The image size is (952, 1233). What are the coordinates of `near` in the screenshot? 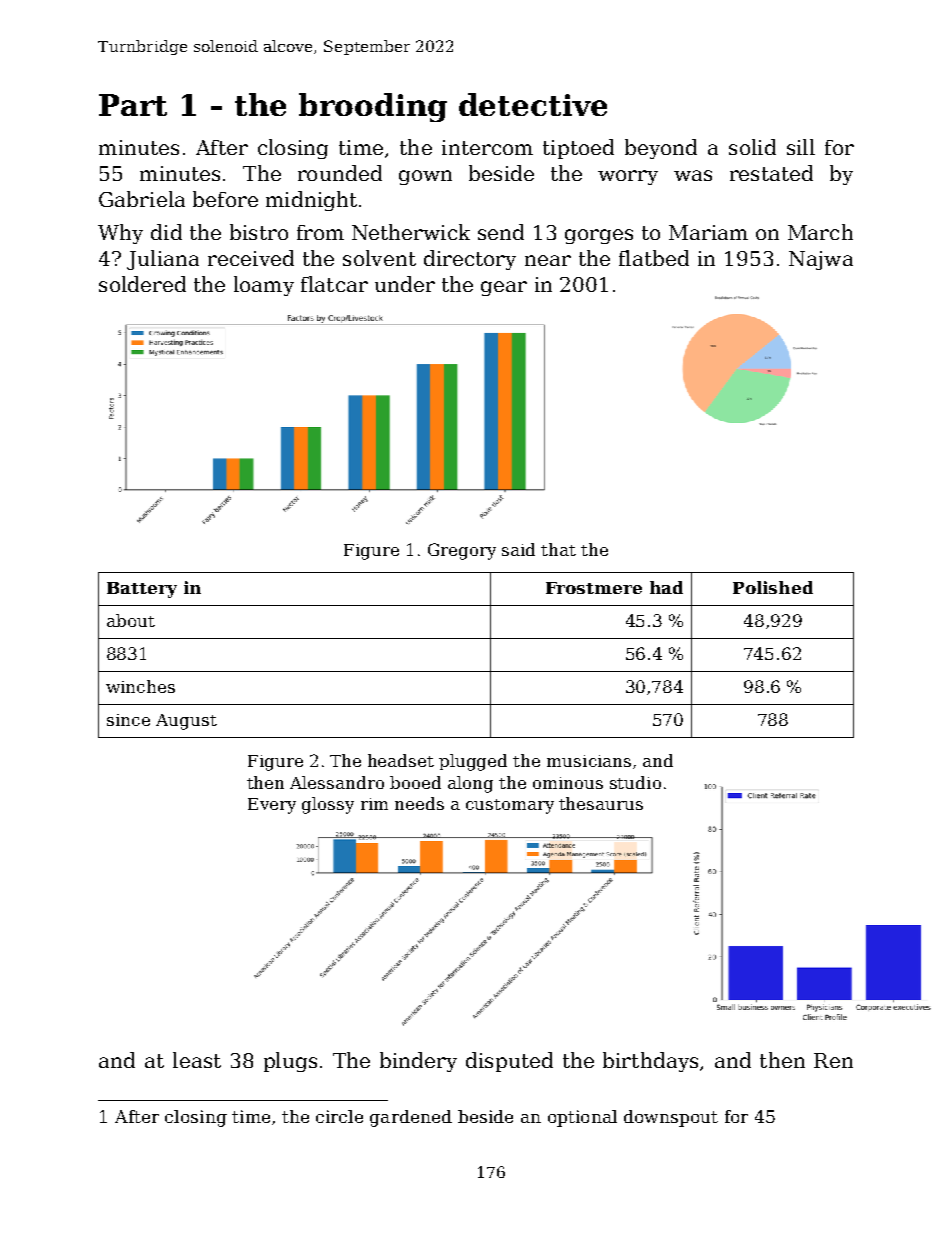 It's located at (548, 260).
